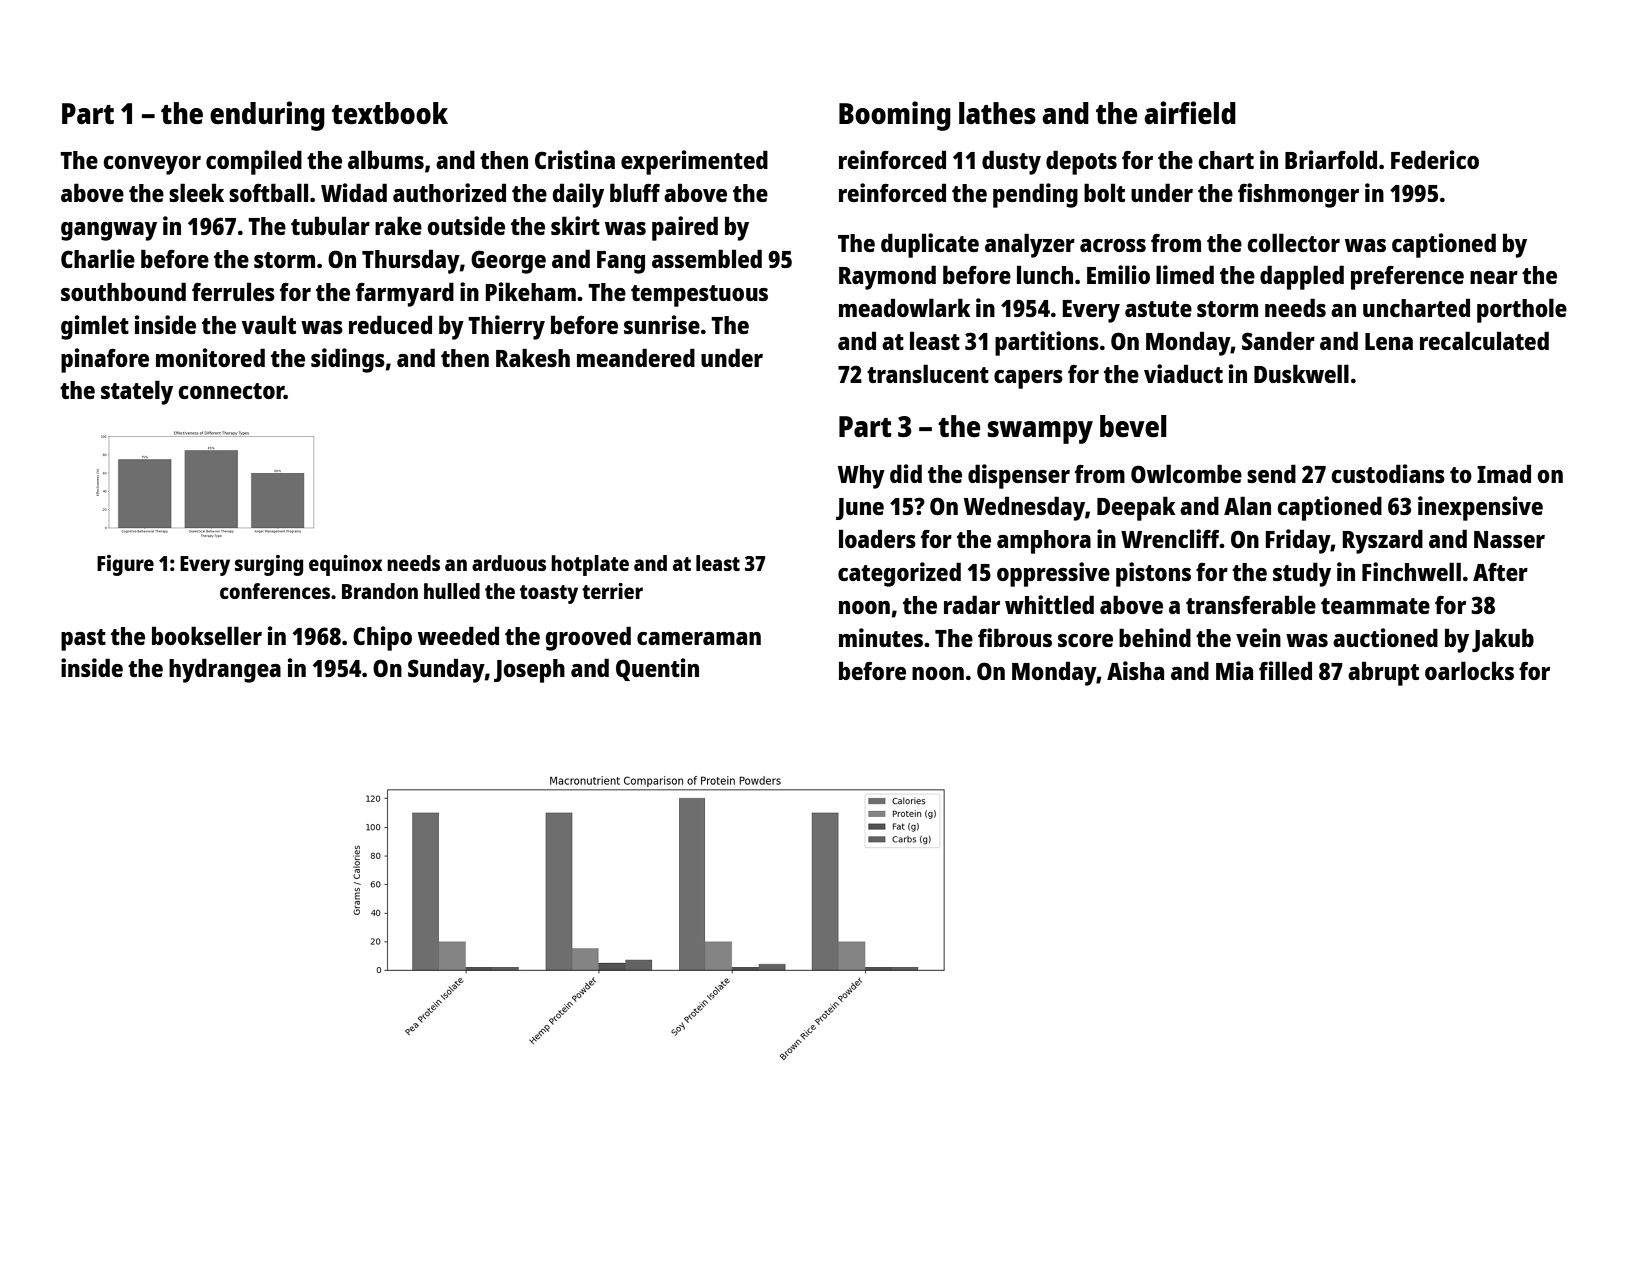  I want to click on pinafore, so click(105, 360).
